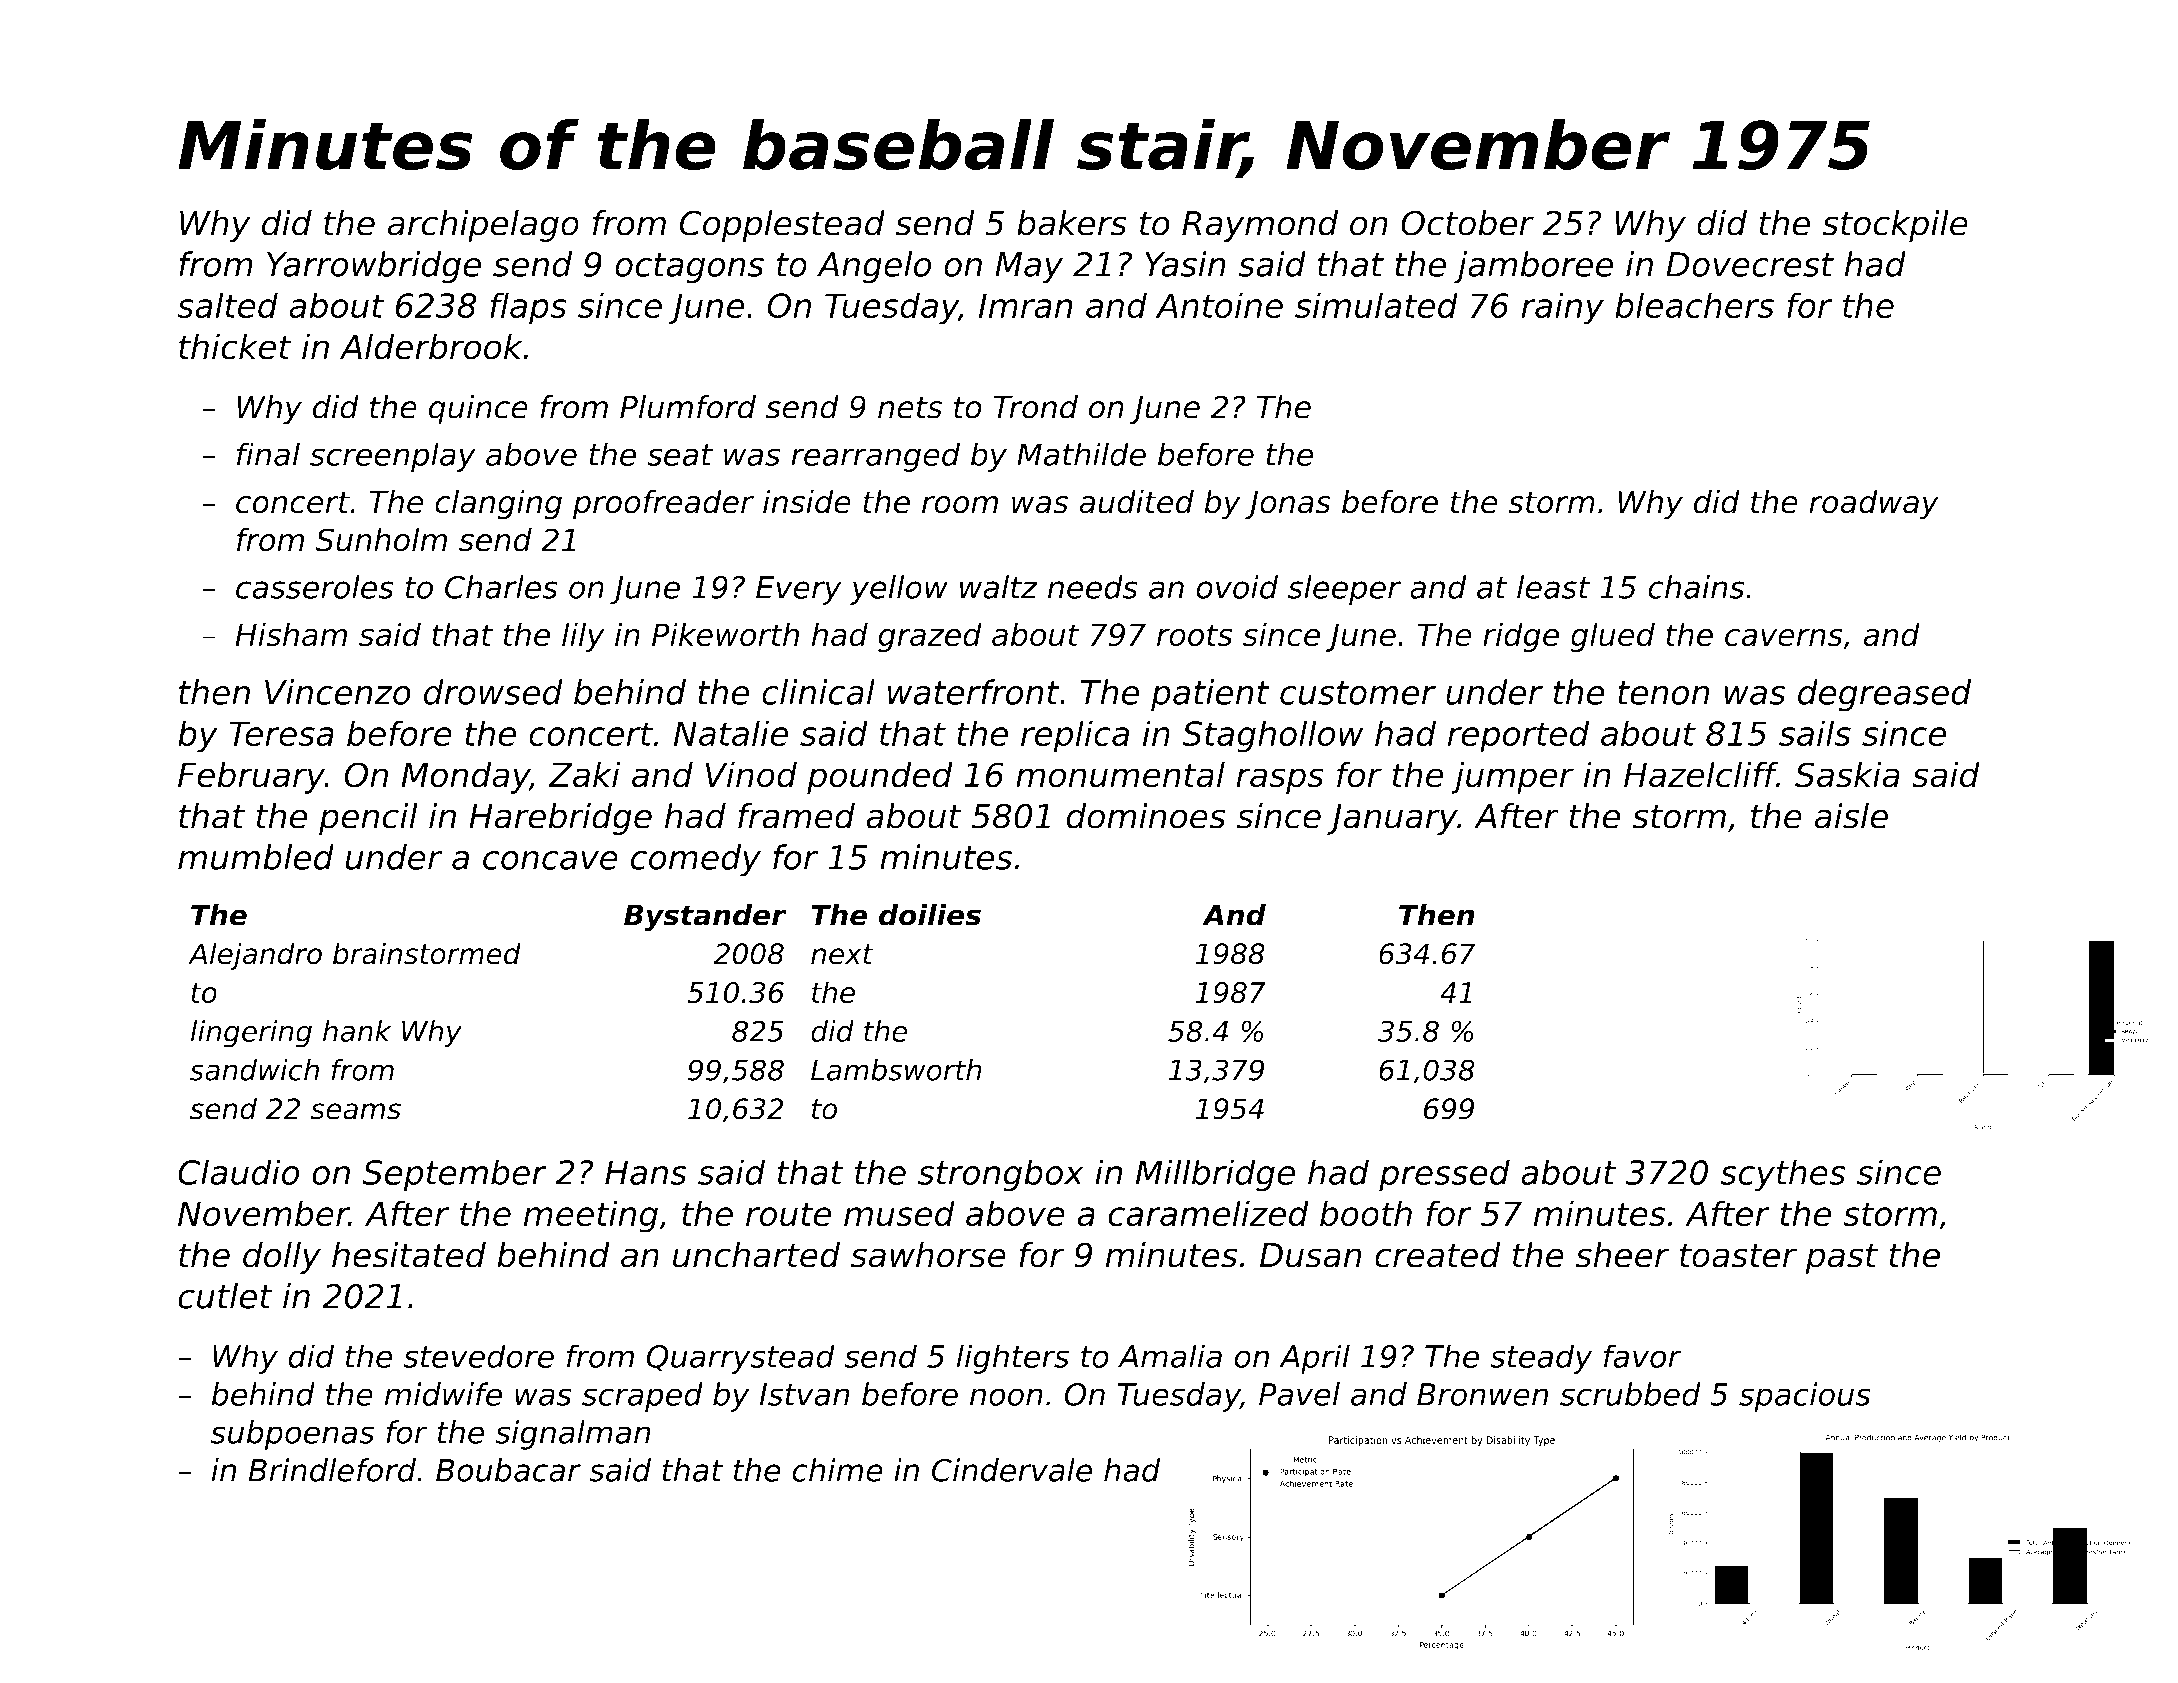 This document has height=1683, width=2178. I want to click on Claudio, so click(238, 1172).
